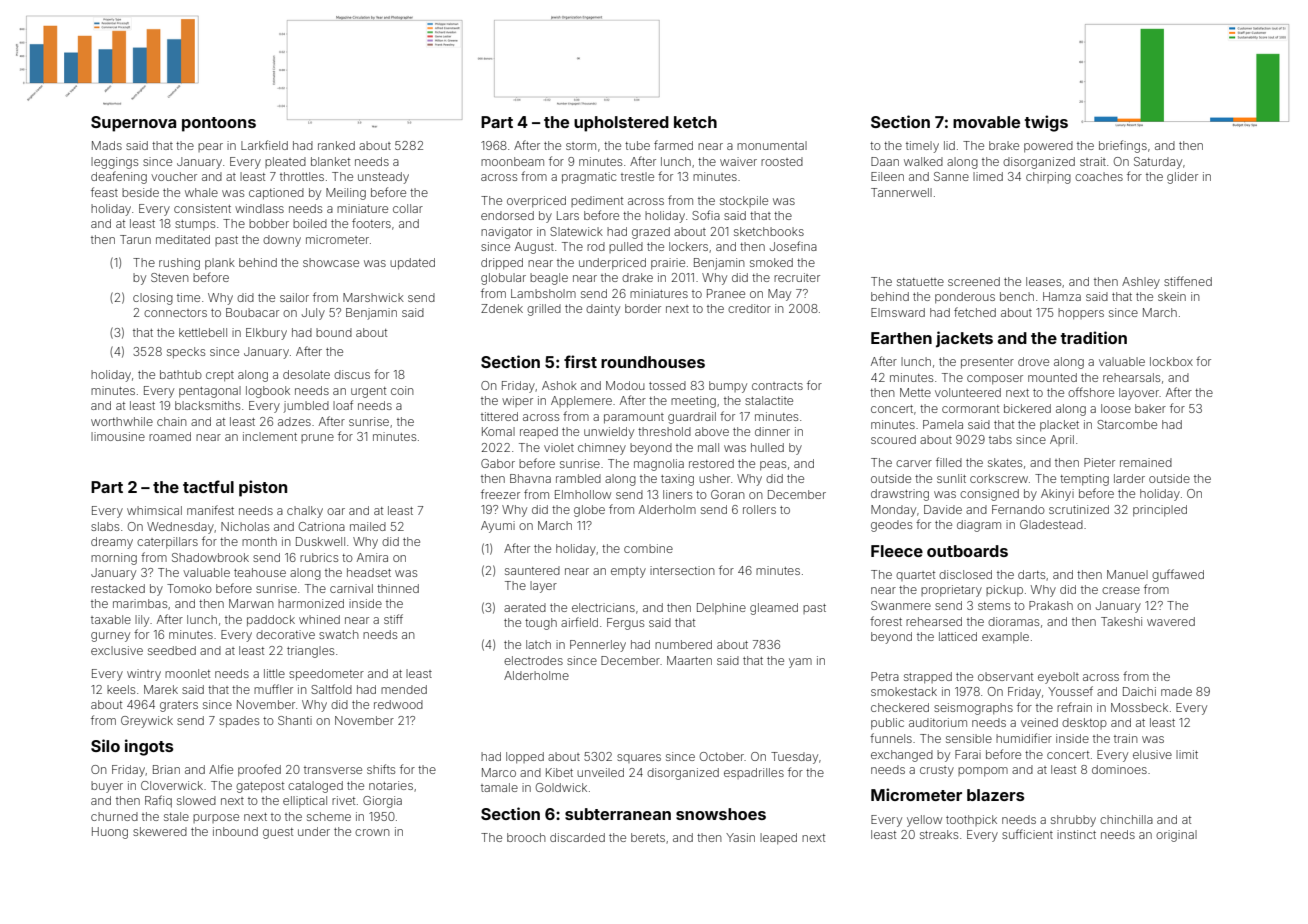  Describe the element at coordinates (778, 839) in the screenshot. I see `leaped` at that location.
